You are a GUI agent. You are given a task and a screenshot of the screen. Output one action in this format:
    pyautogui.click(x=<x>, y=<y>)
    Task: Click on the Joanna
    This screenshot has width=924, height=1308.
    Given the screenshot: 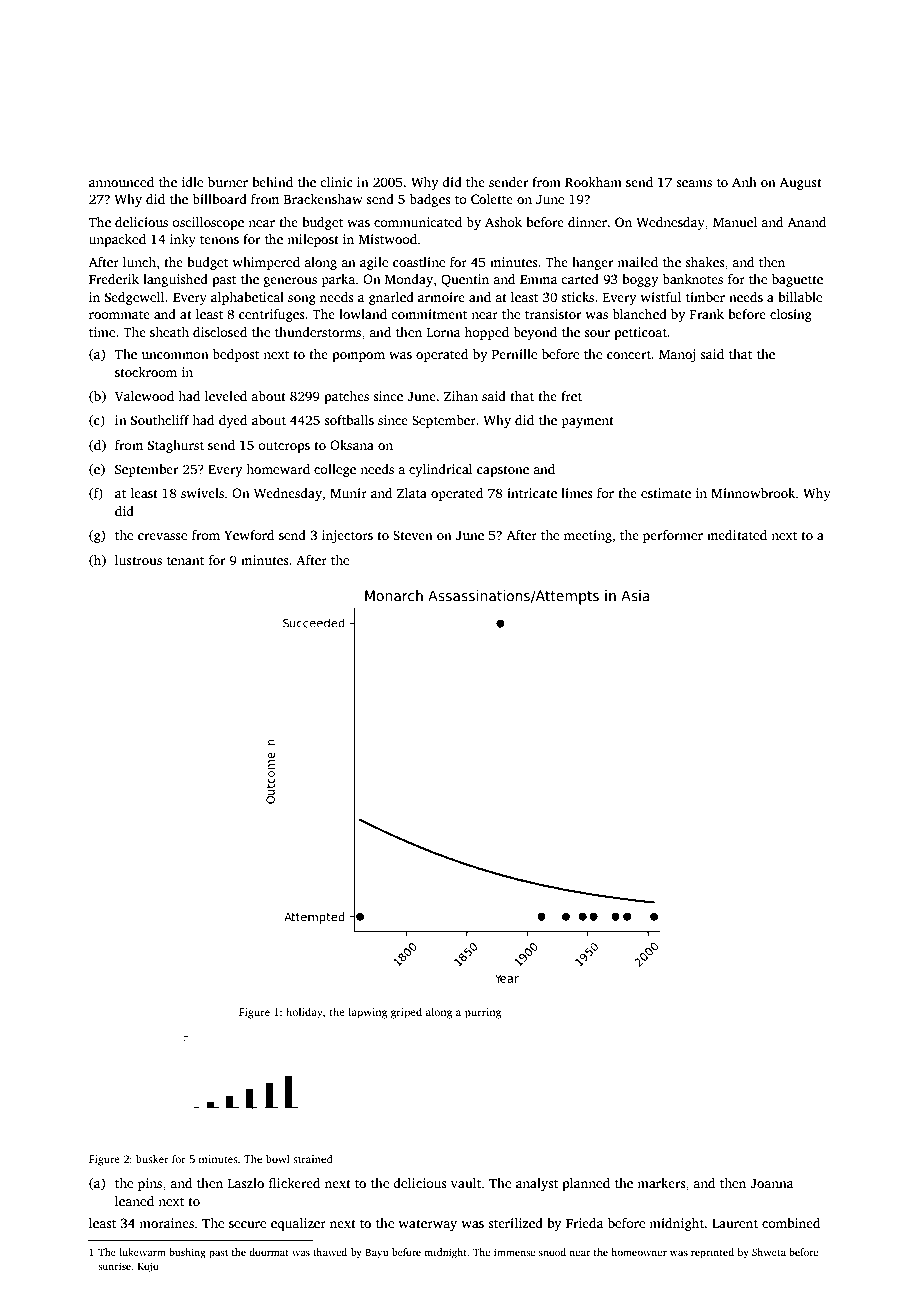 What is the action you would take?
    pyautogui.click(x=772, y=1183)
